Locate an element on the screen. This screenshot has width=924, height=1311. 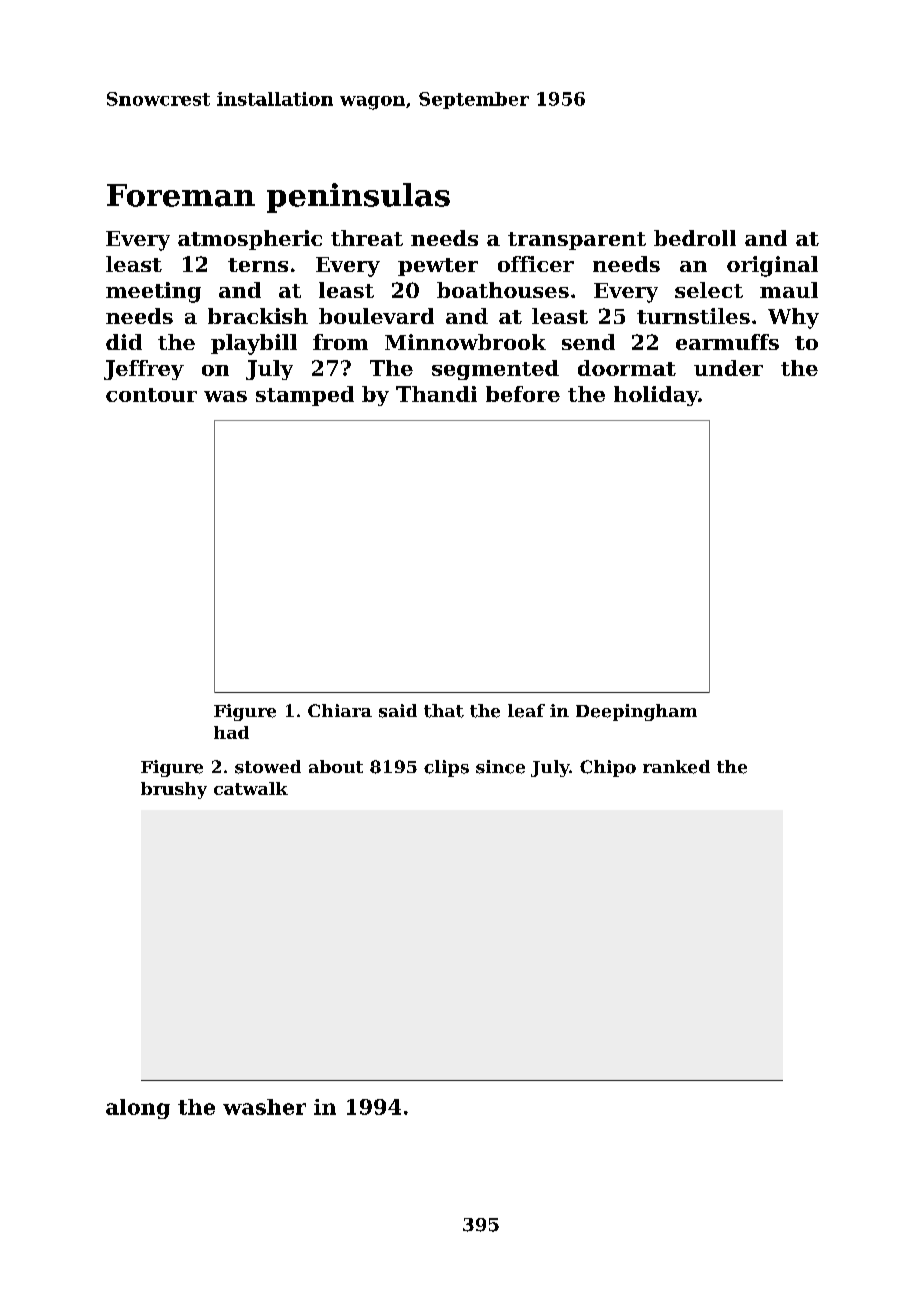
peninsulas is located at coordinates (358, 198).
